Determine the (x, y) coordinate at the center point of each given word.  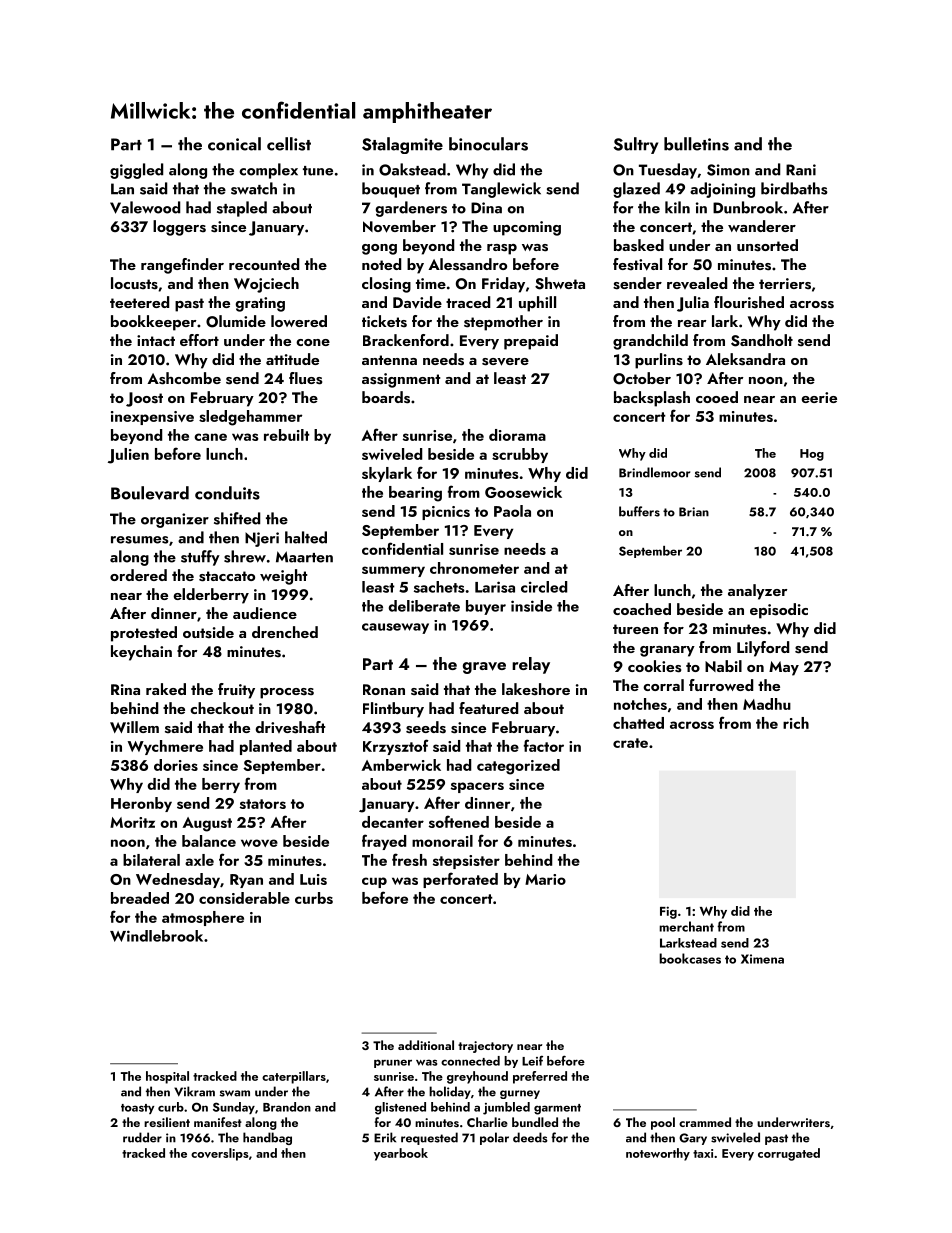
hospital (167, 1077)
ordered (138, 575)
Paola (512, 511)
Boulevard (150, 493)
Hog (812, 455)
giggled (136, 171)
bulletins (696, 144)
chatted (638, 723)
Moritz (132, 822)
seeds (426, 727)
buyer (486, 607)
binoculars (488, 144)
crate (630, 743)
